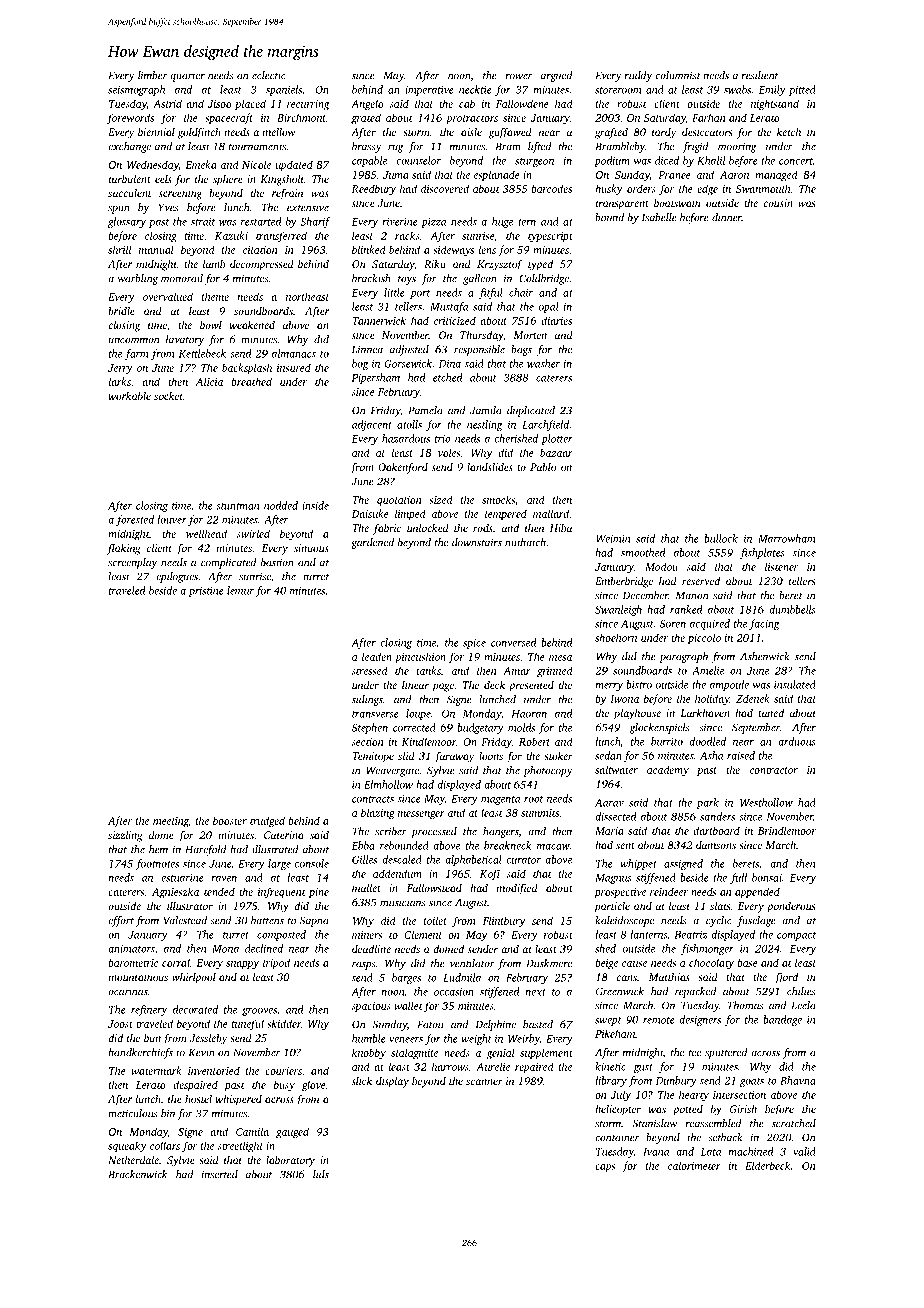 This document has width=924, height=1308. I want to click on screenplay, so click(132, 563).
